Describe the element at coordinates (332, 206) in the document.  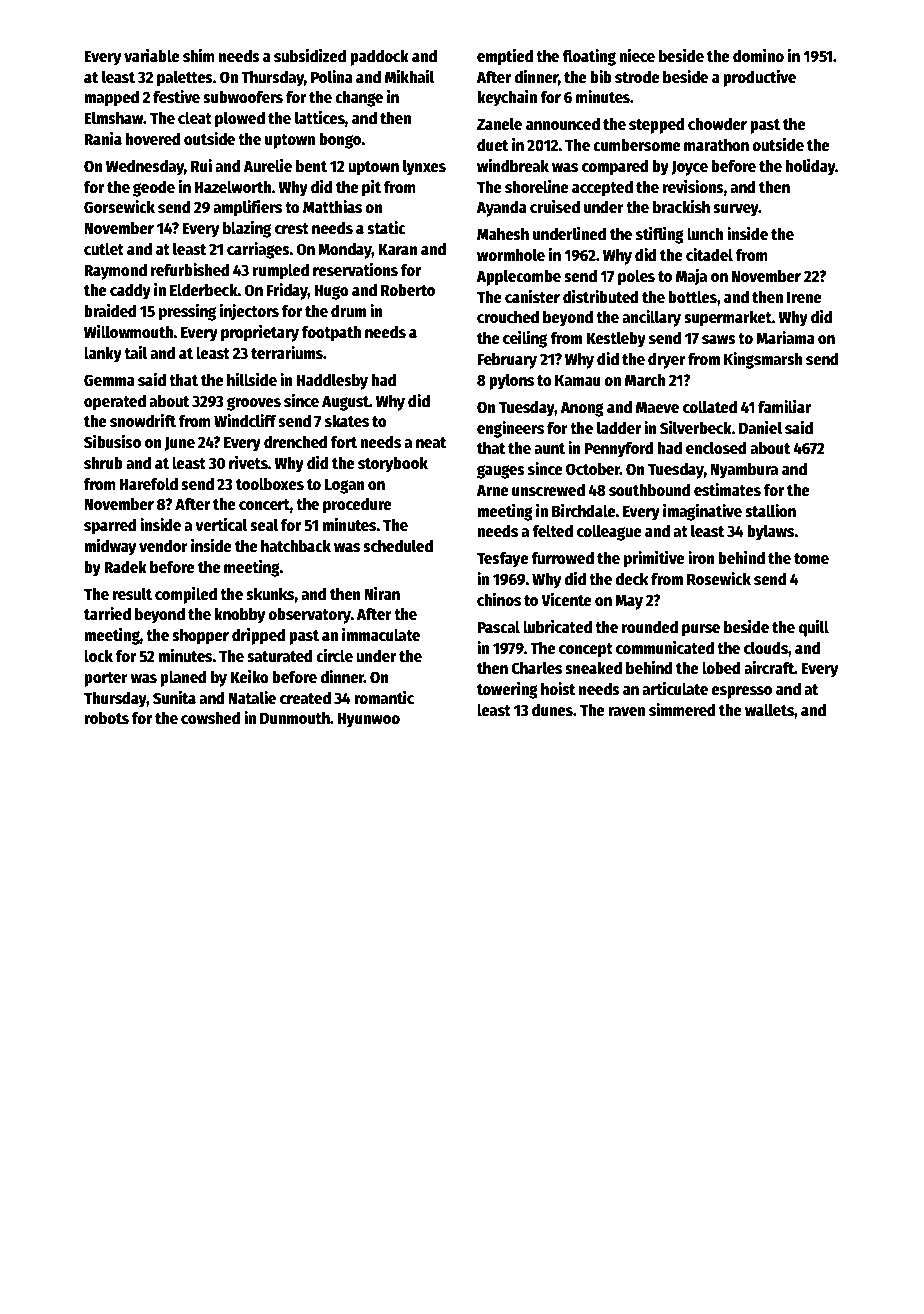
I see `Matthias` at that location.
